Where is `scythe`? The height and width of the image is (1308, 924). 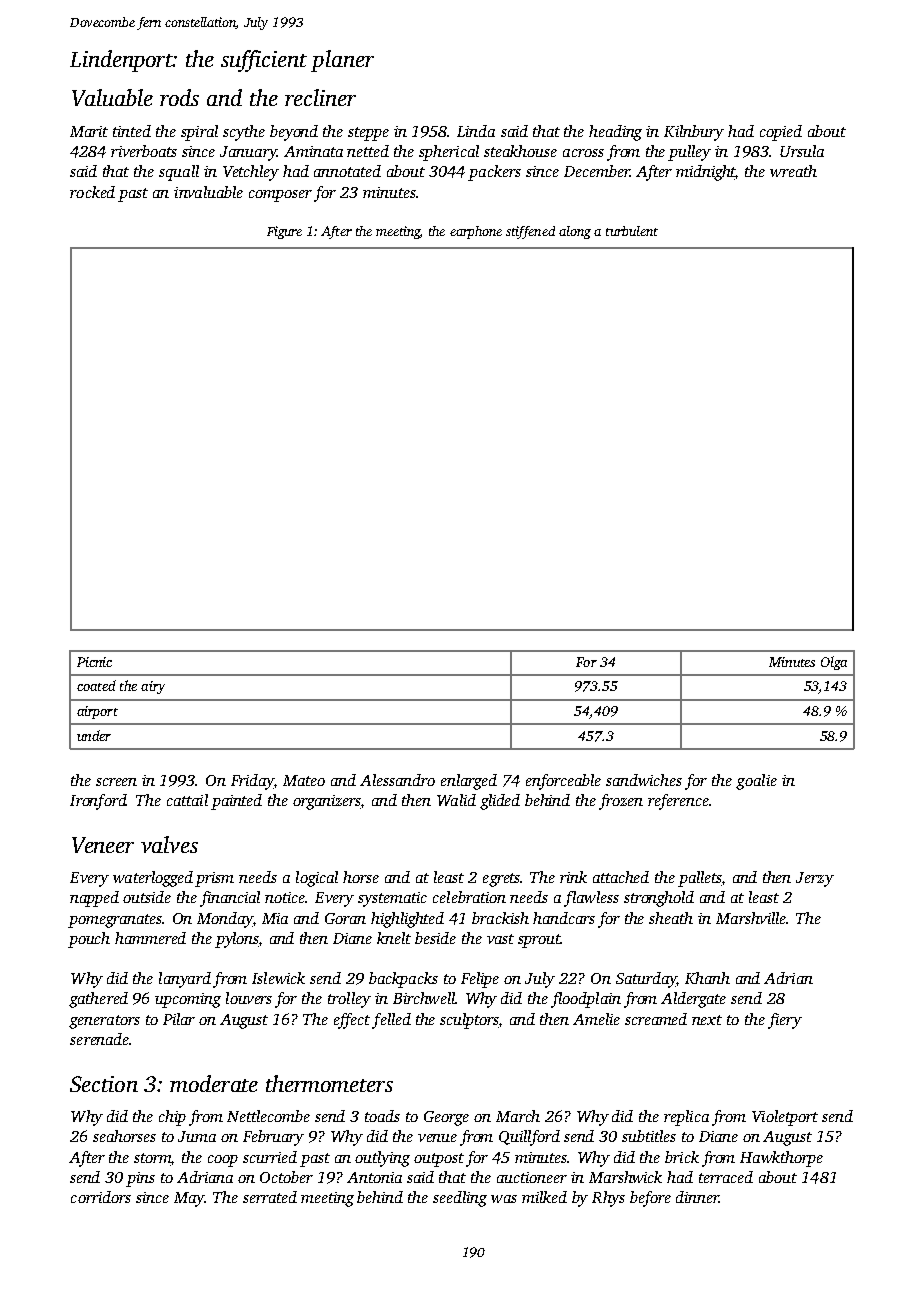 scythe is located at coordinates (244, 133).
